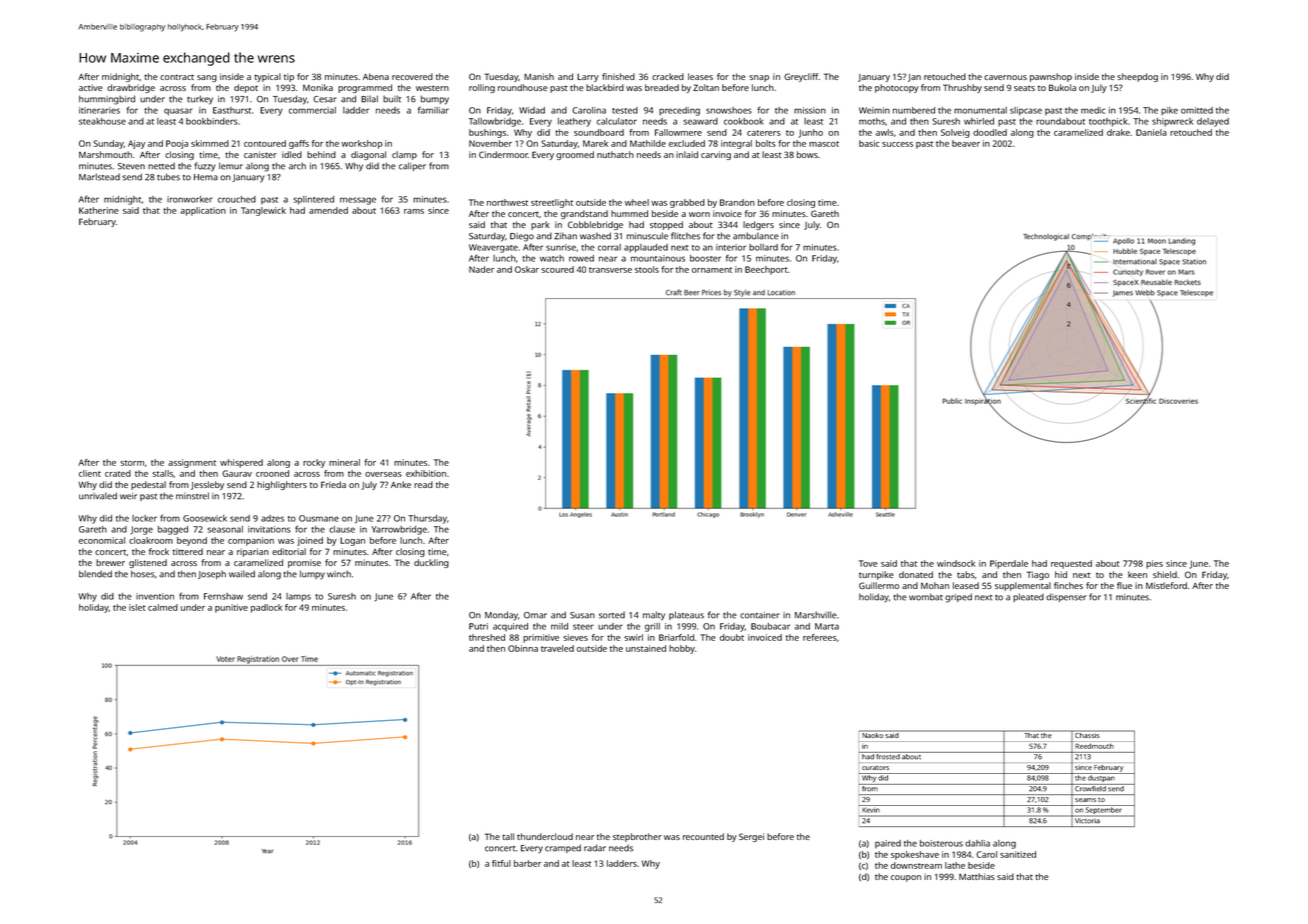 Image resolution: width=1308 pixels, height=924 pixels. What do you see at coordinates (712, 270) in the document?
I see `ornament` at bounding box center [712, 270].
